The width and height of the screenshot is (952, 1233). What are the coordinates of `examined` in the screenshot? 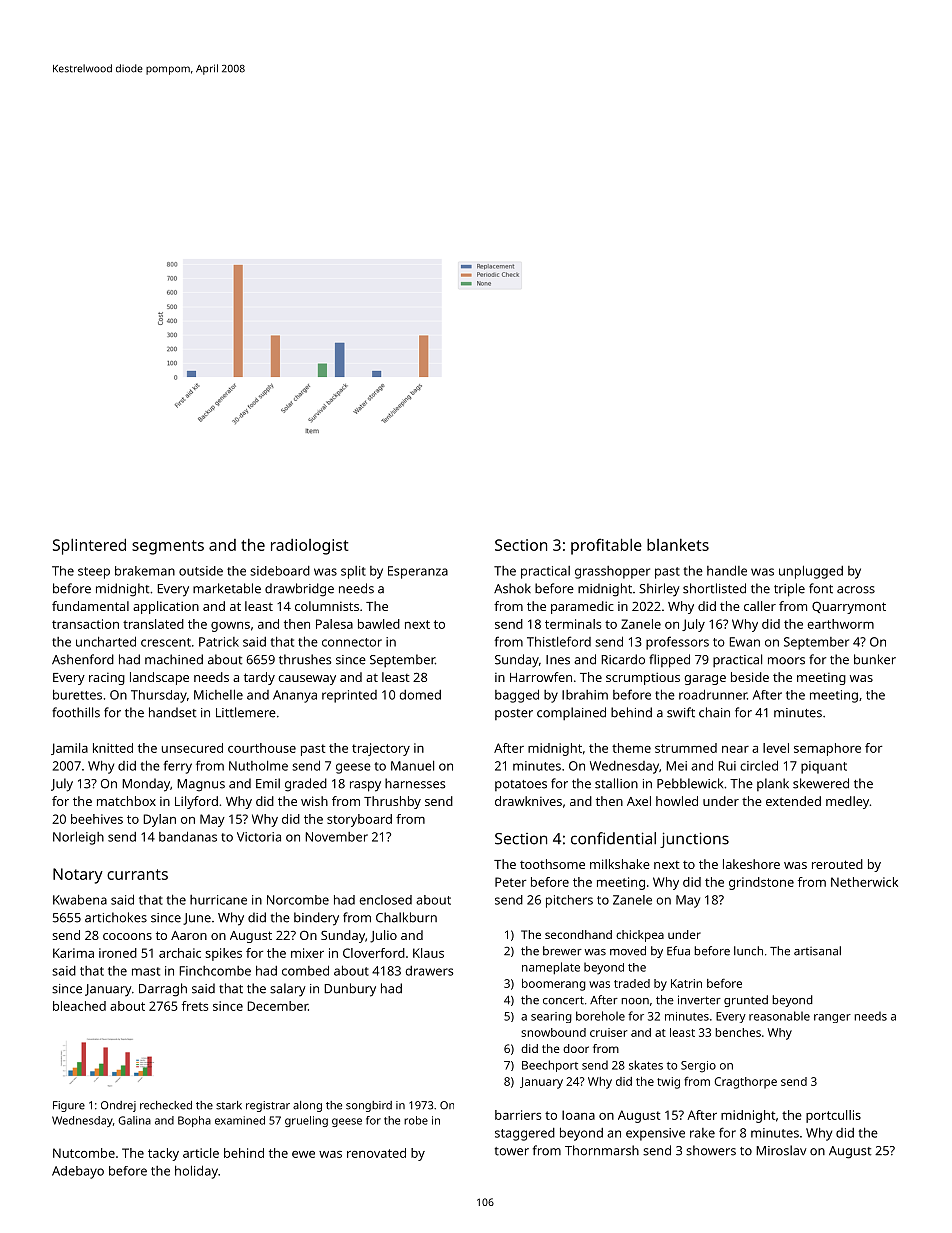 It's located at (240, 1120).
